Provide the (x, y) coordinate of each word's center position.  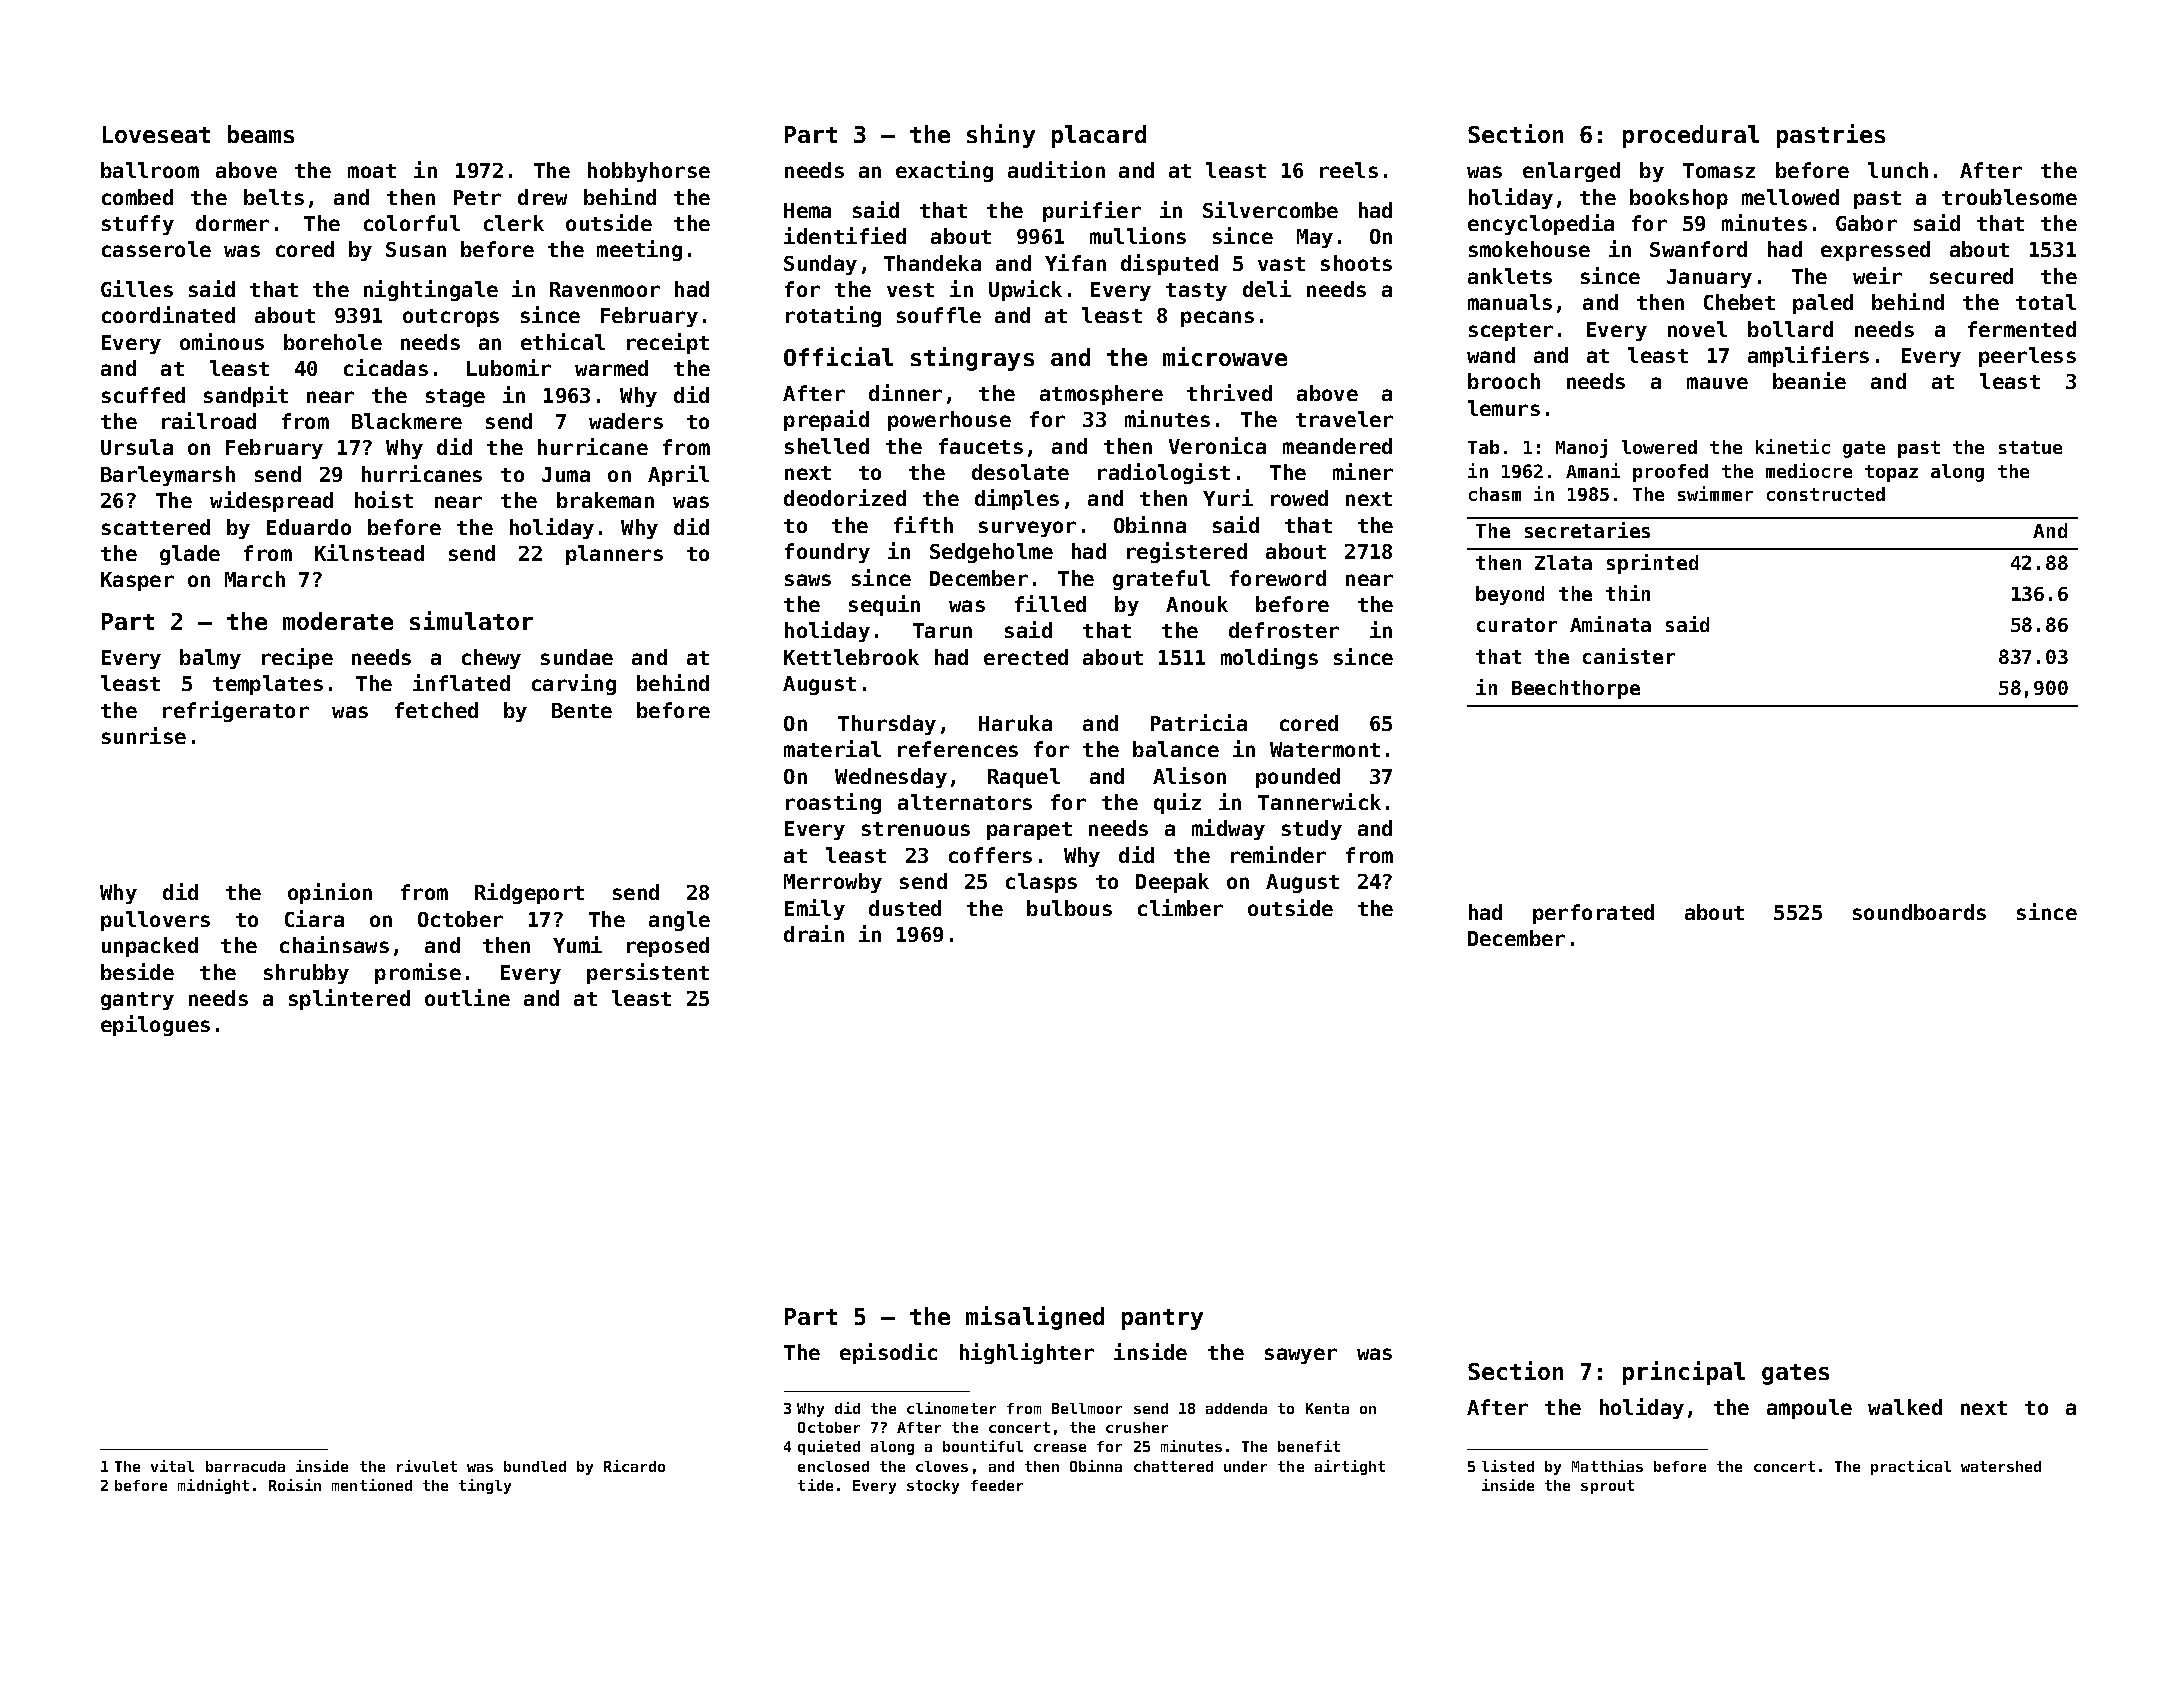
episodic (888, 1353)
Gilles (137, 288)
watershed (2001, 1466)
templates (268, 685)
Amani (1593, 470)
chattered (1173, 1466)
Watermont (1325, 749)
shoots (1356, 263)
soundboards (1919, 912)
